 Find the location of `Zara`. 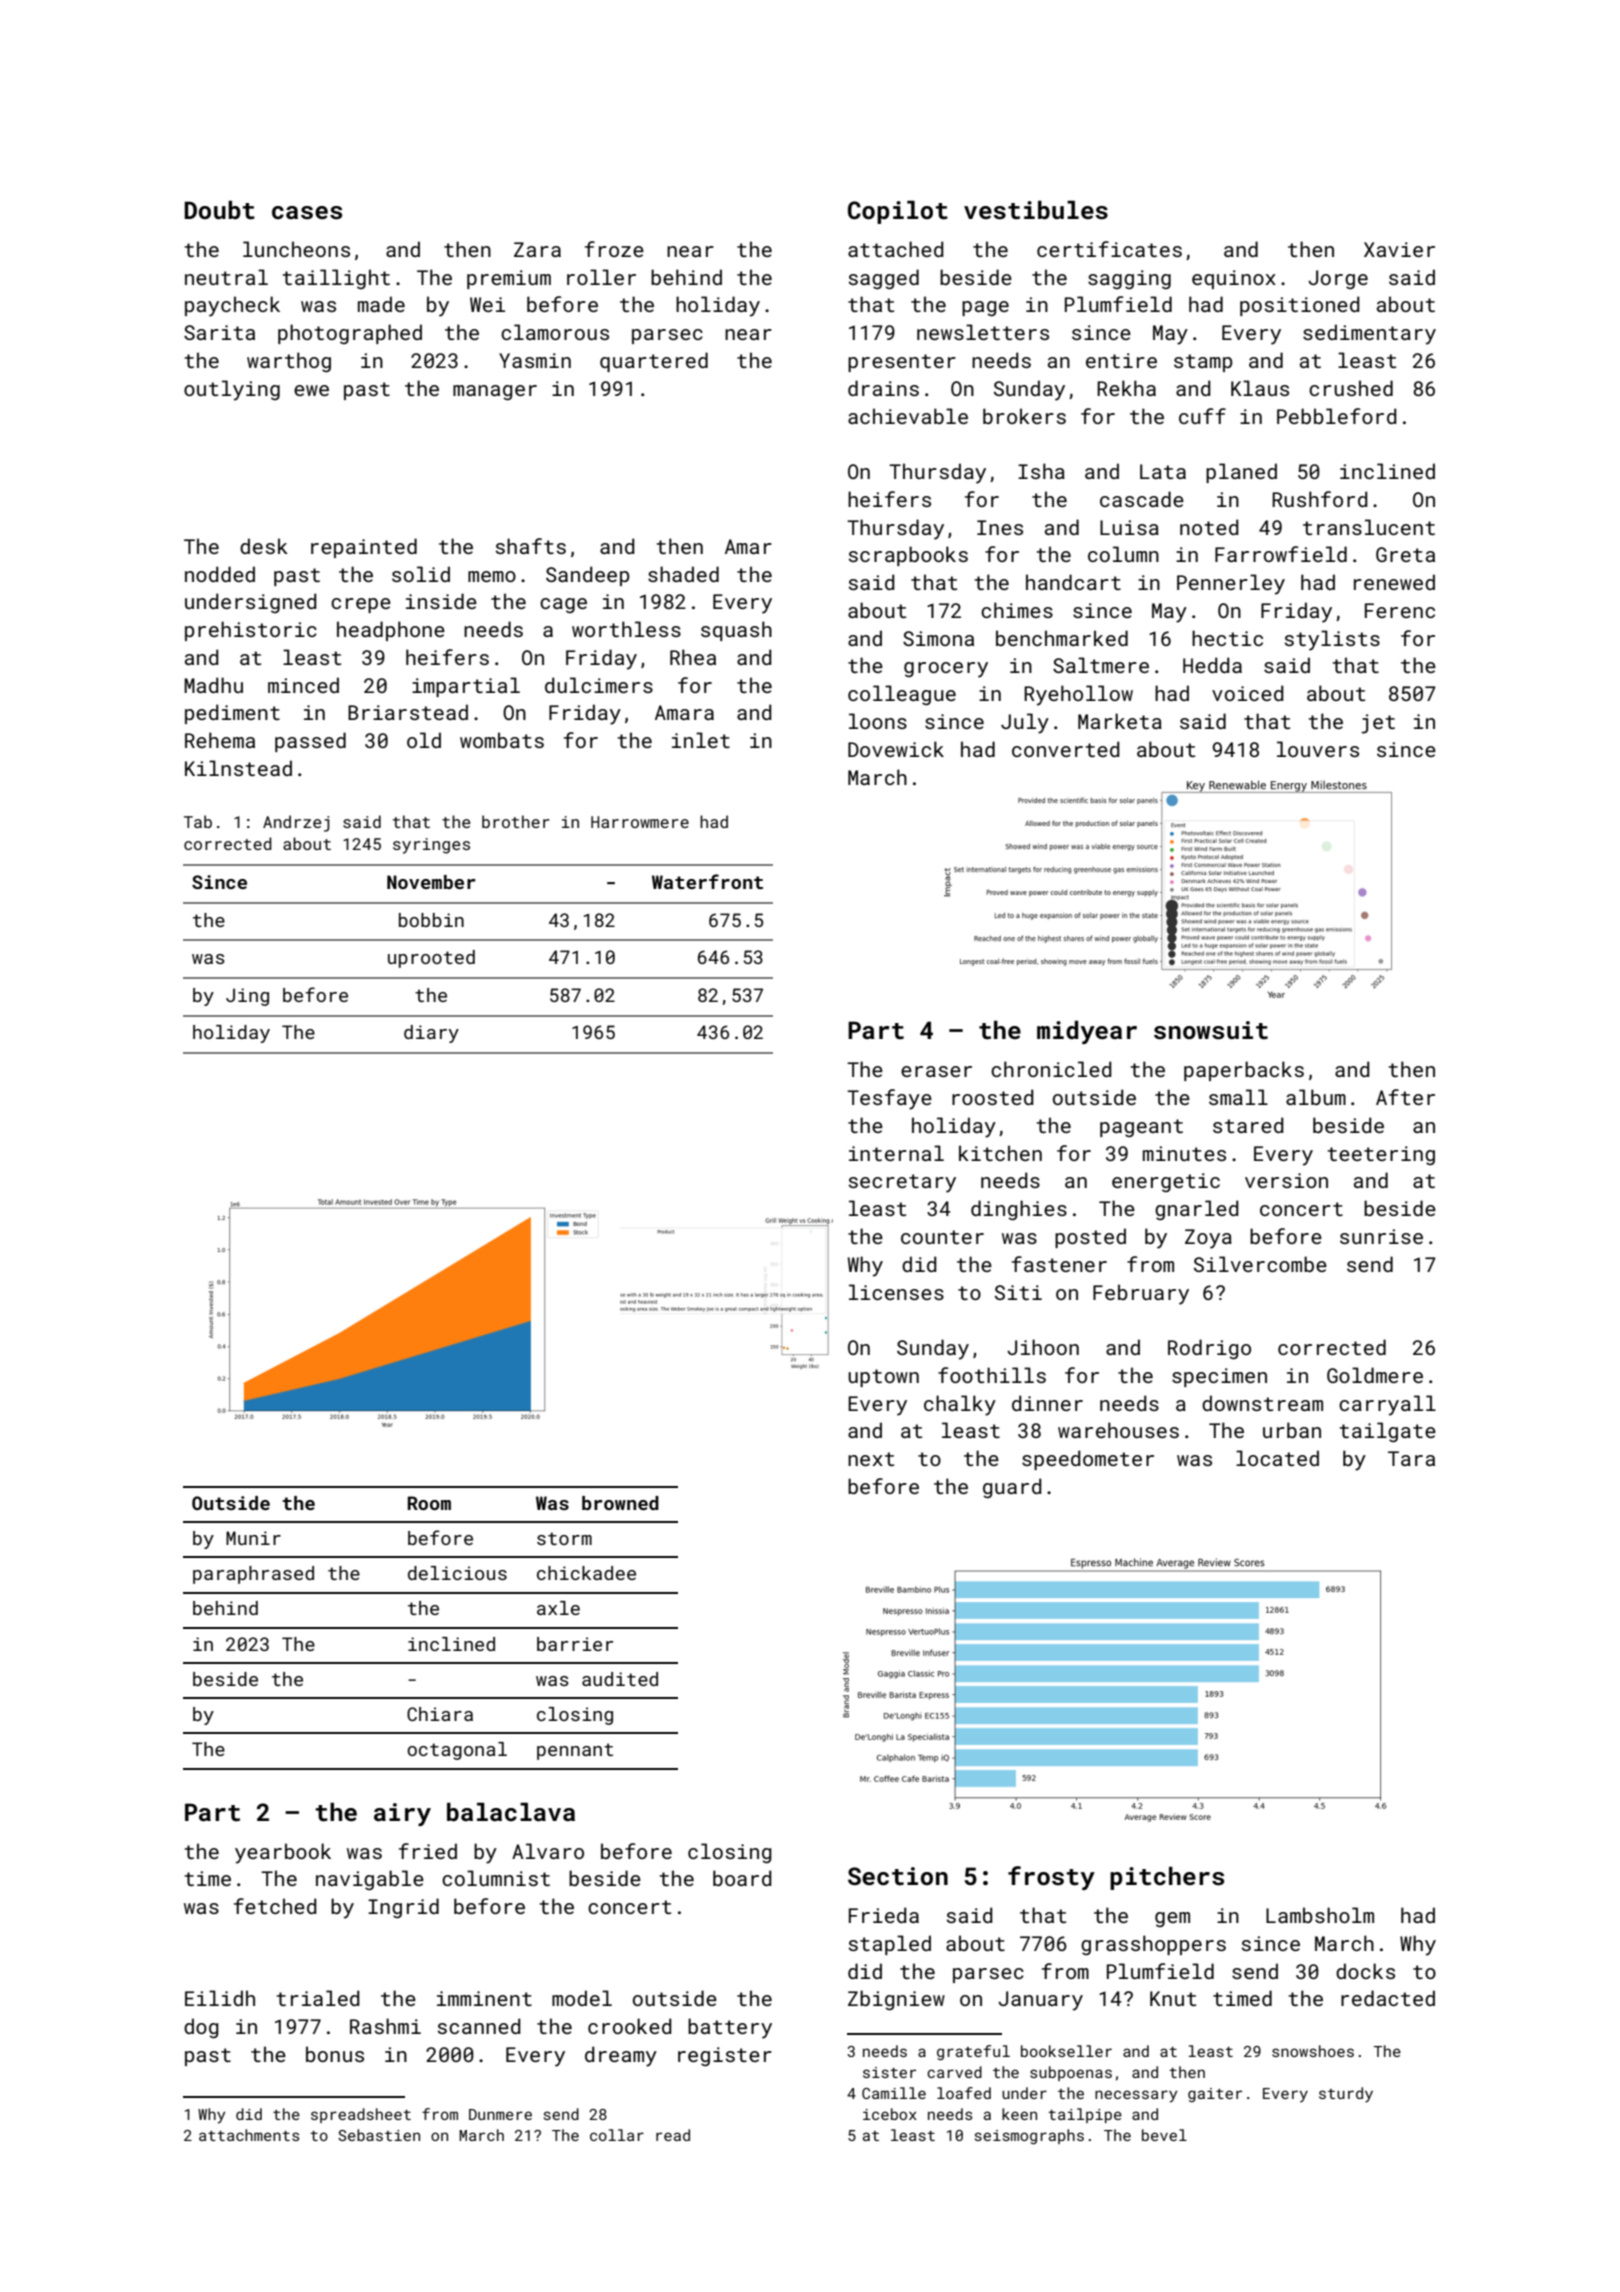

Zara is located at coordinates (537, 249).
